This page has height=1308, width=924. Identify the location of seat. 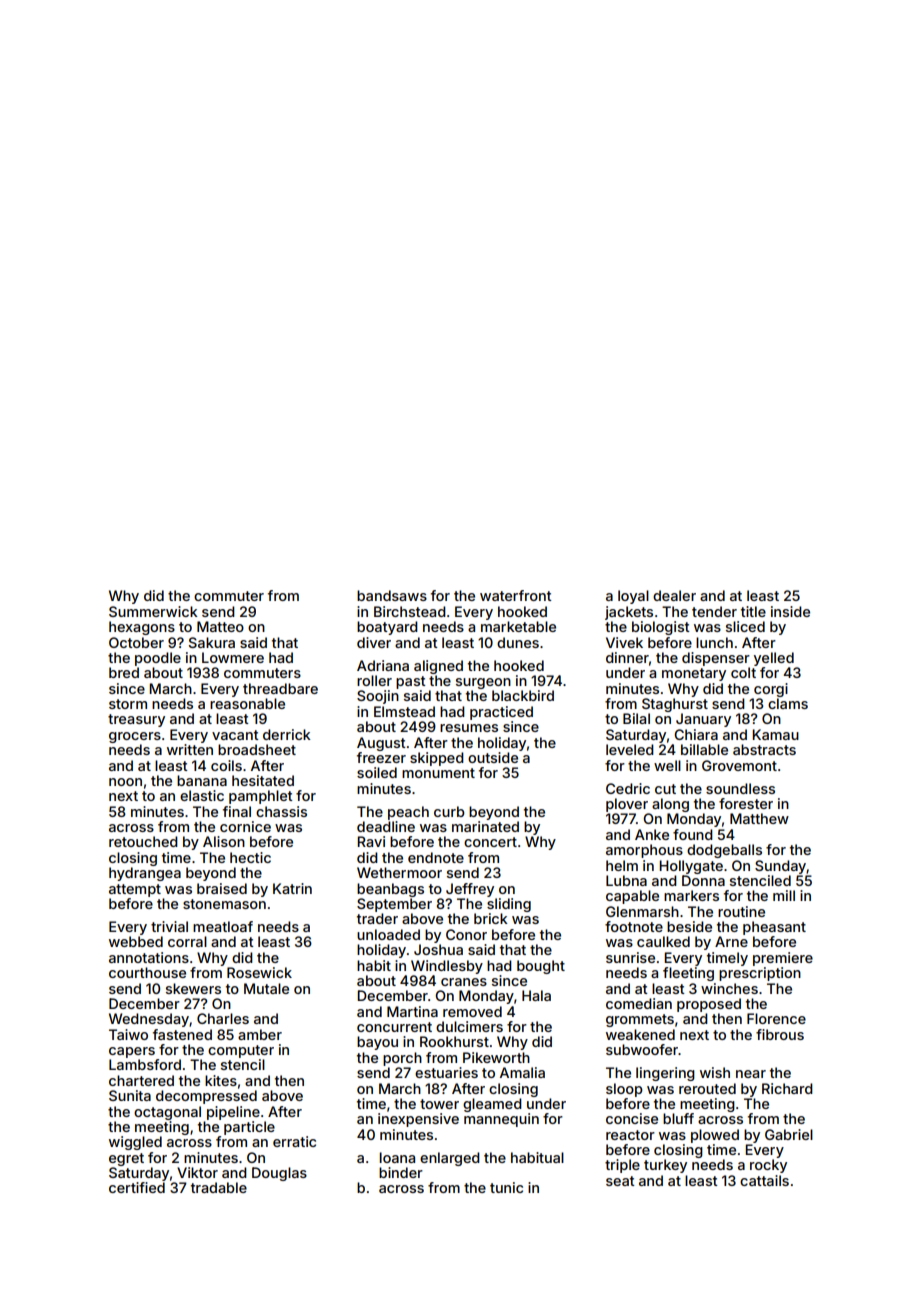
(620, 1181).
